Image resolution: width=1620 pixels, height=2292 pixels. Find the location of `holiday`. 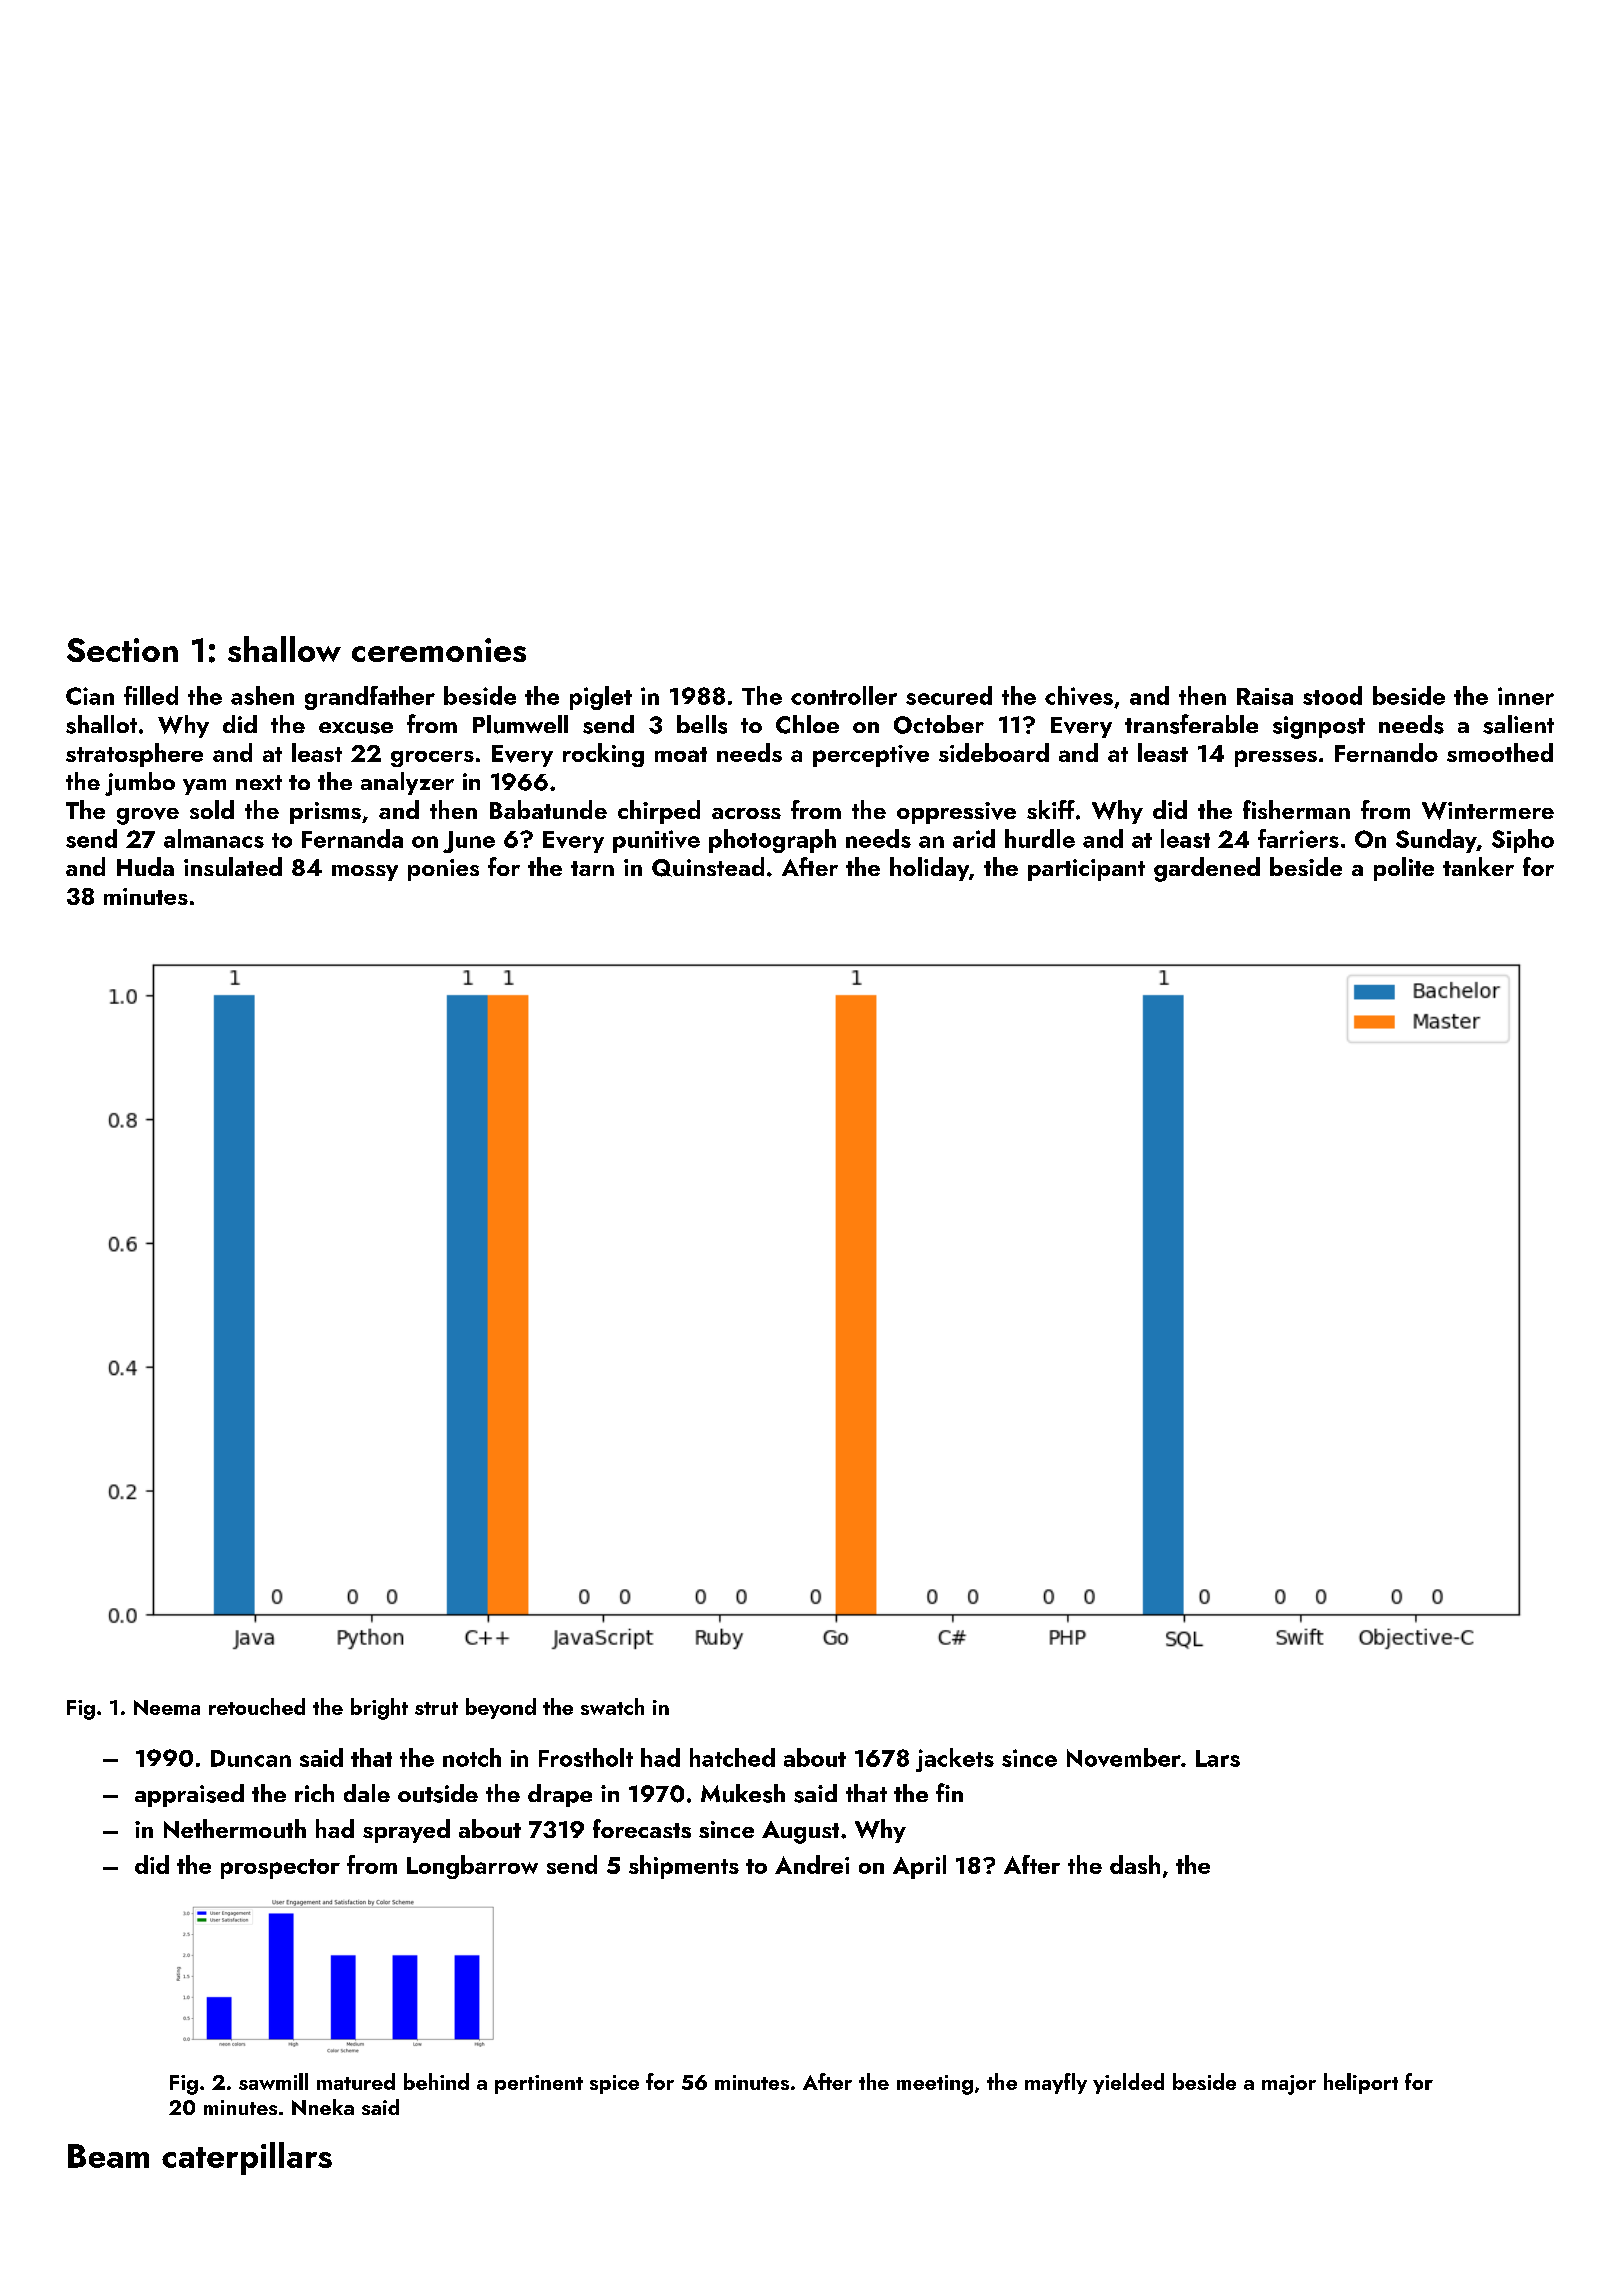

holiday is located at coordinates (929, 869).
